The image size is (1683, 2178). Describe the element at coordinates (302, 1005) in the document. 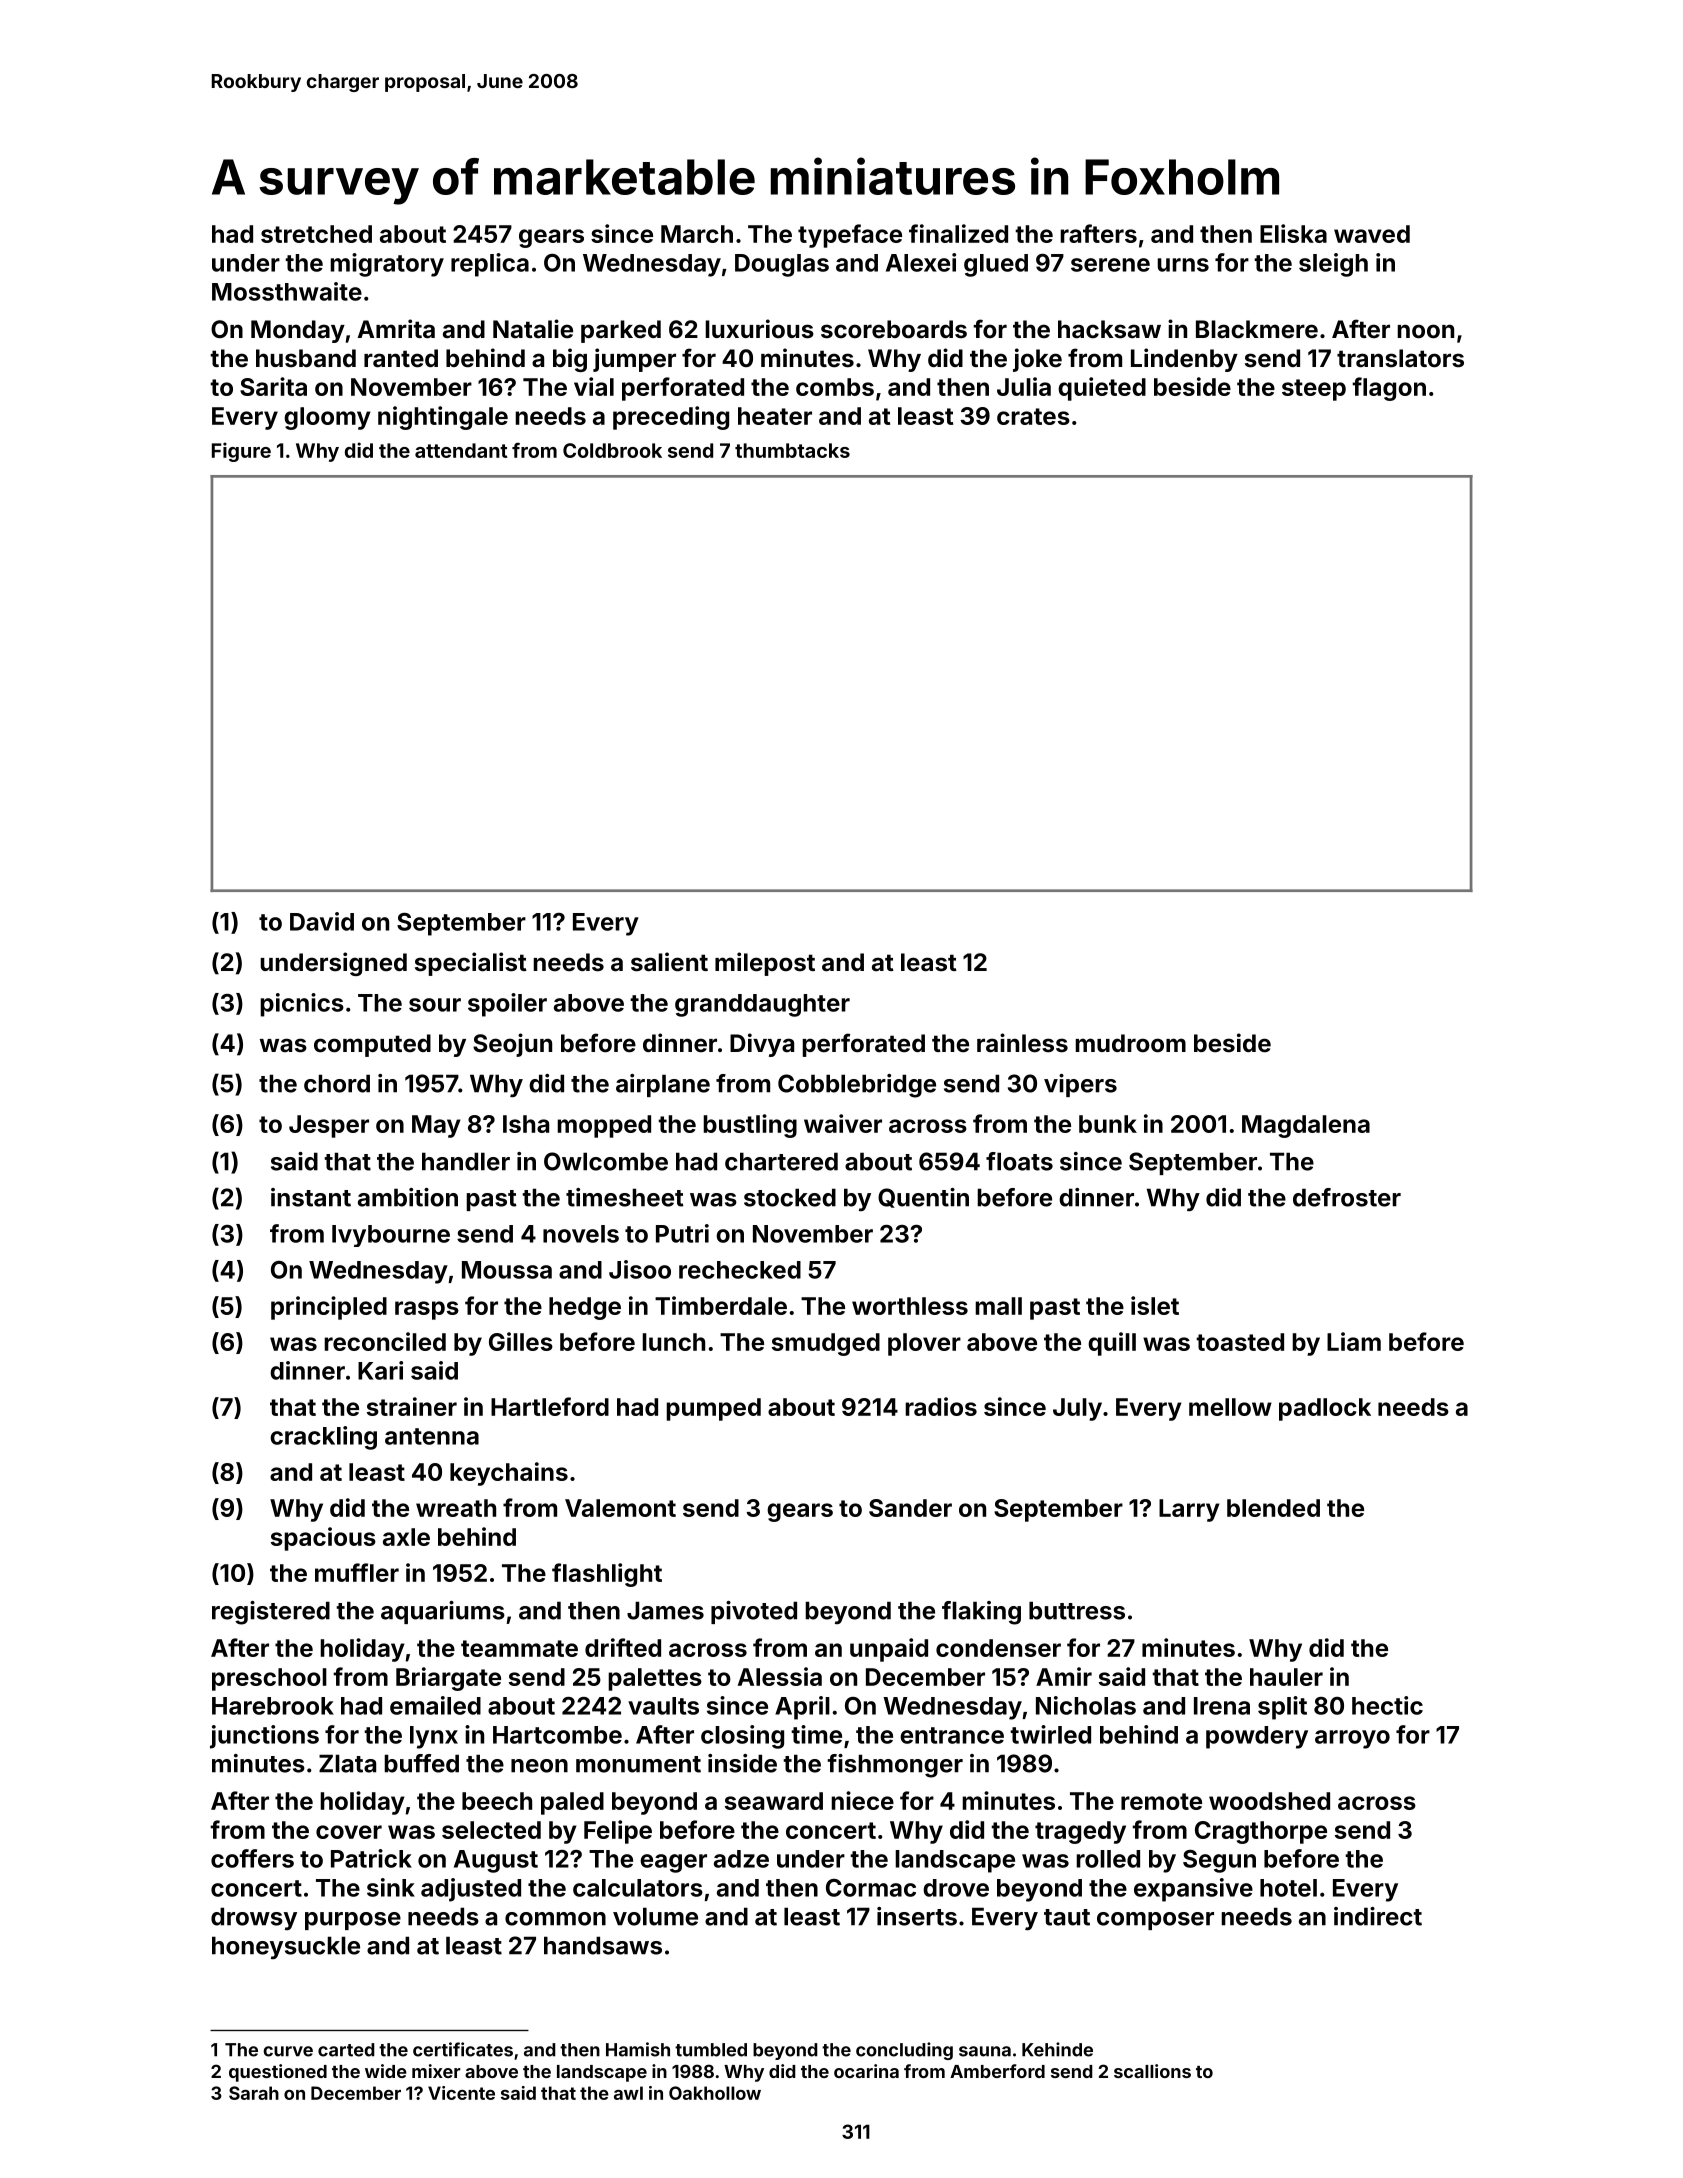

I see `picnics` at that location.
